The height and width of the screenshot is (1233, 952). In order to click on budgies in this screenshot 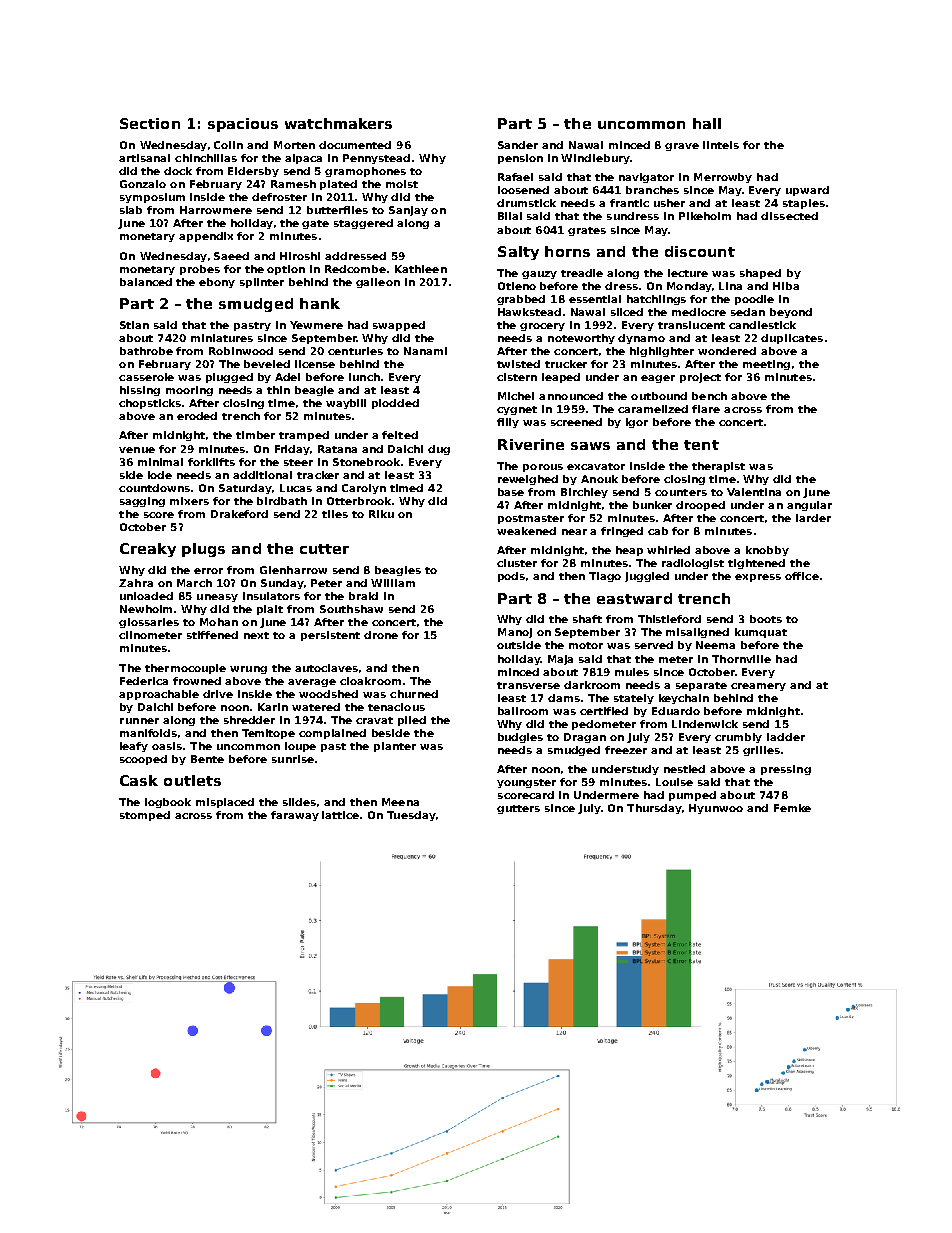, I will do `click(520, 738)`.
